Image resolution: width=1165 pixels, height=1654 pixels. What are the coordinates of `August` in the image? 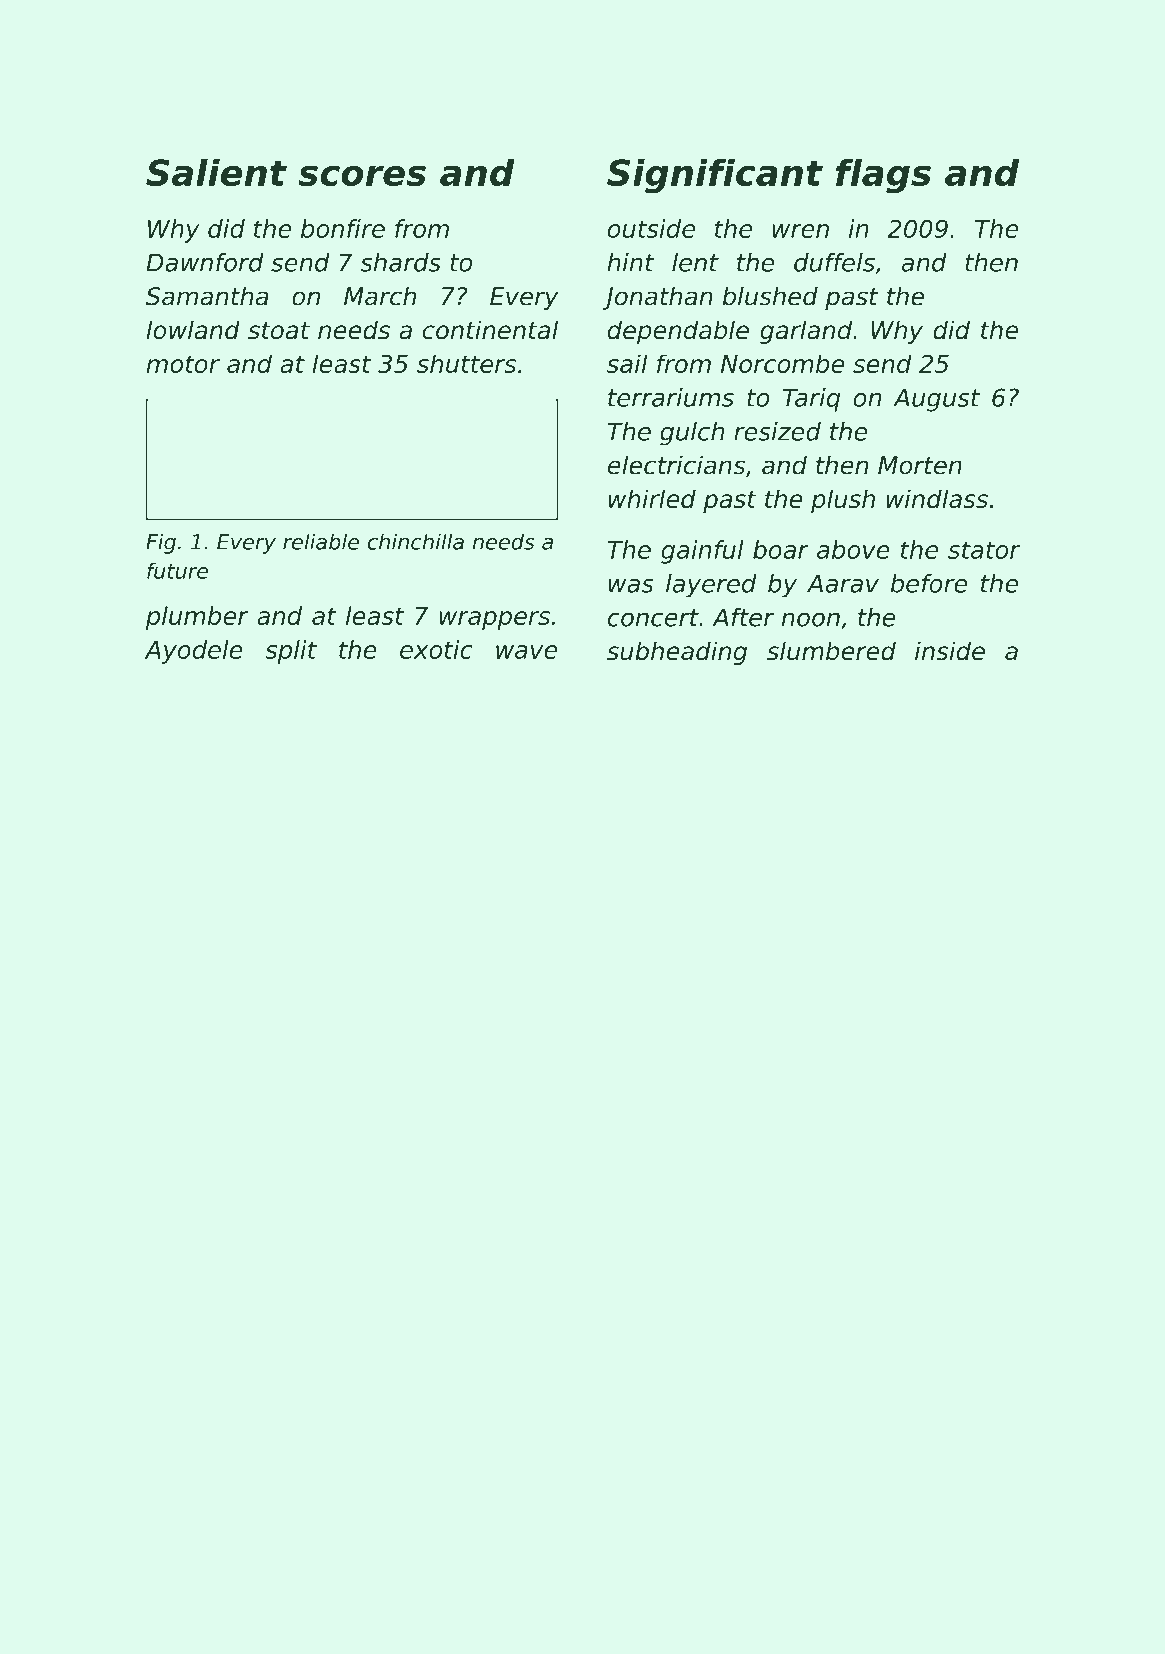 It's located at (936, 400).
